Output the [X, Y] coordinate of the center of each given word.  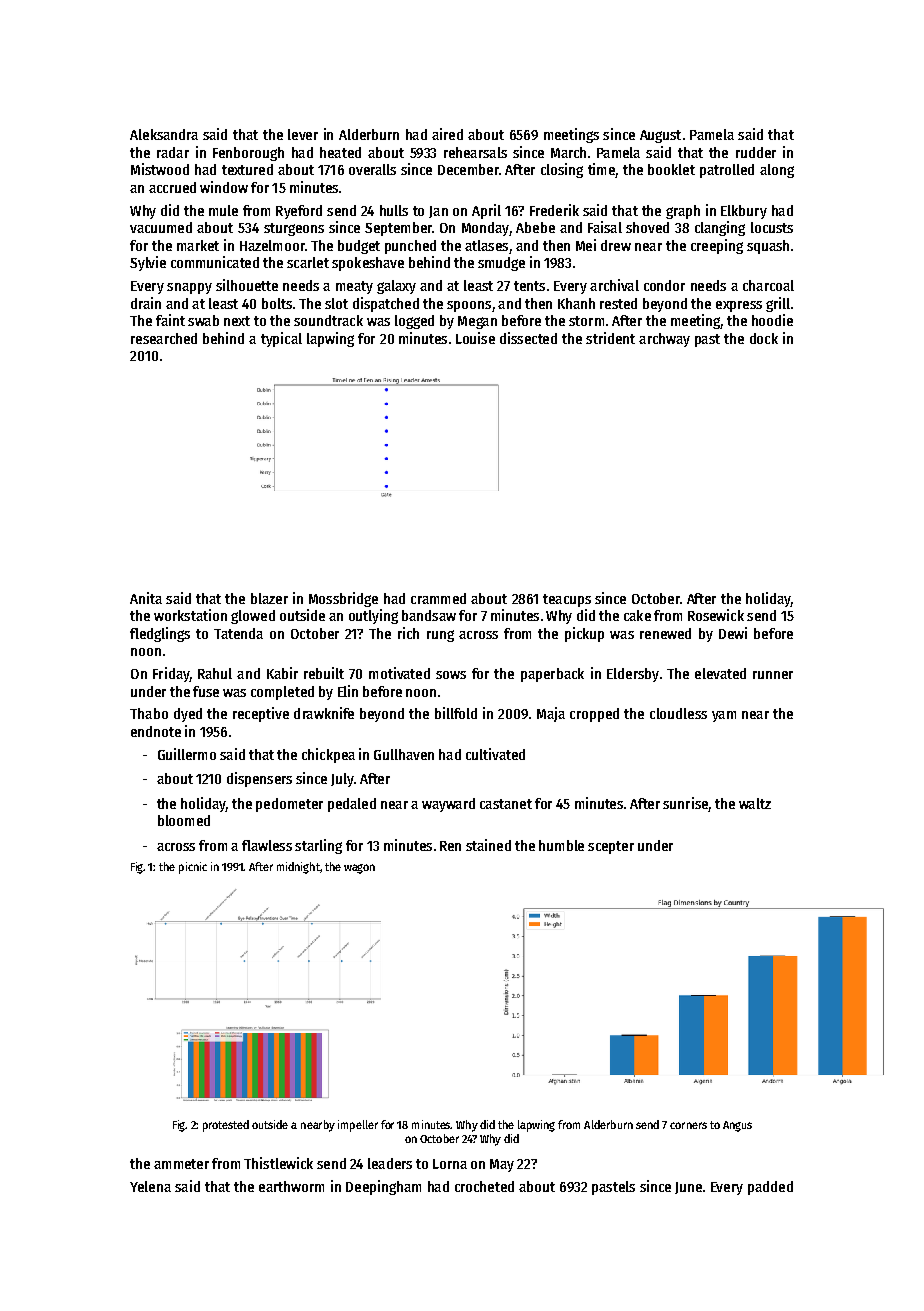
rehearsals [475, 152]
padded [770, 1188]
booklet [671, 169]
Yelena [150, 1186]
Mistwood [160, 169]
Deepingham [383, 1187]
